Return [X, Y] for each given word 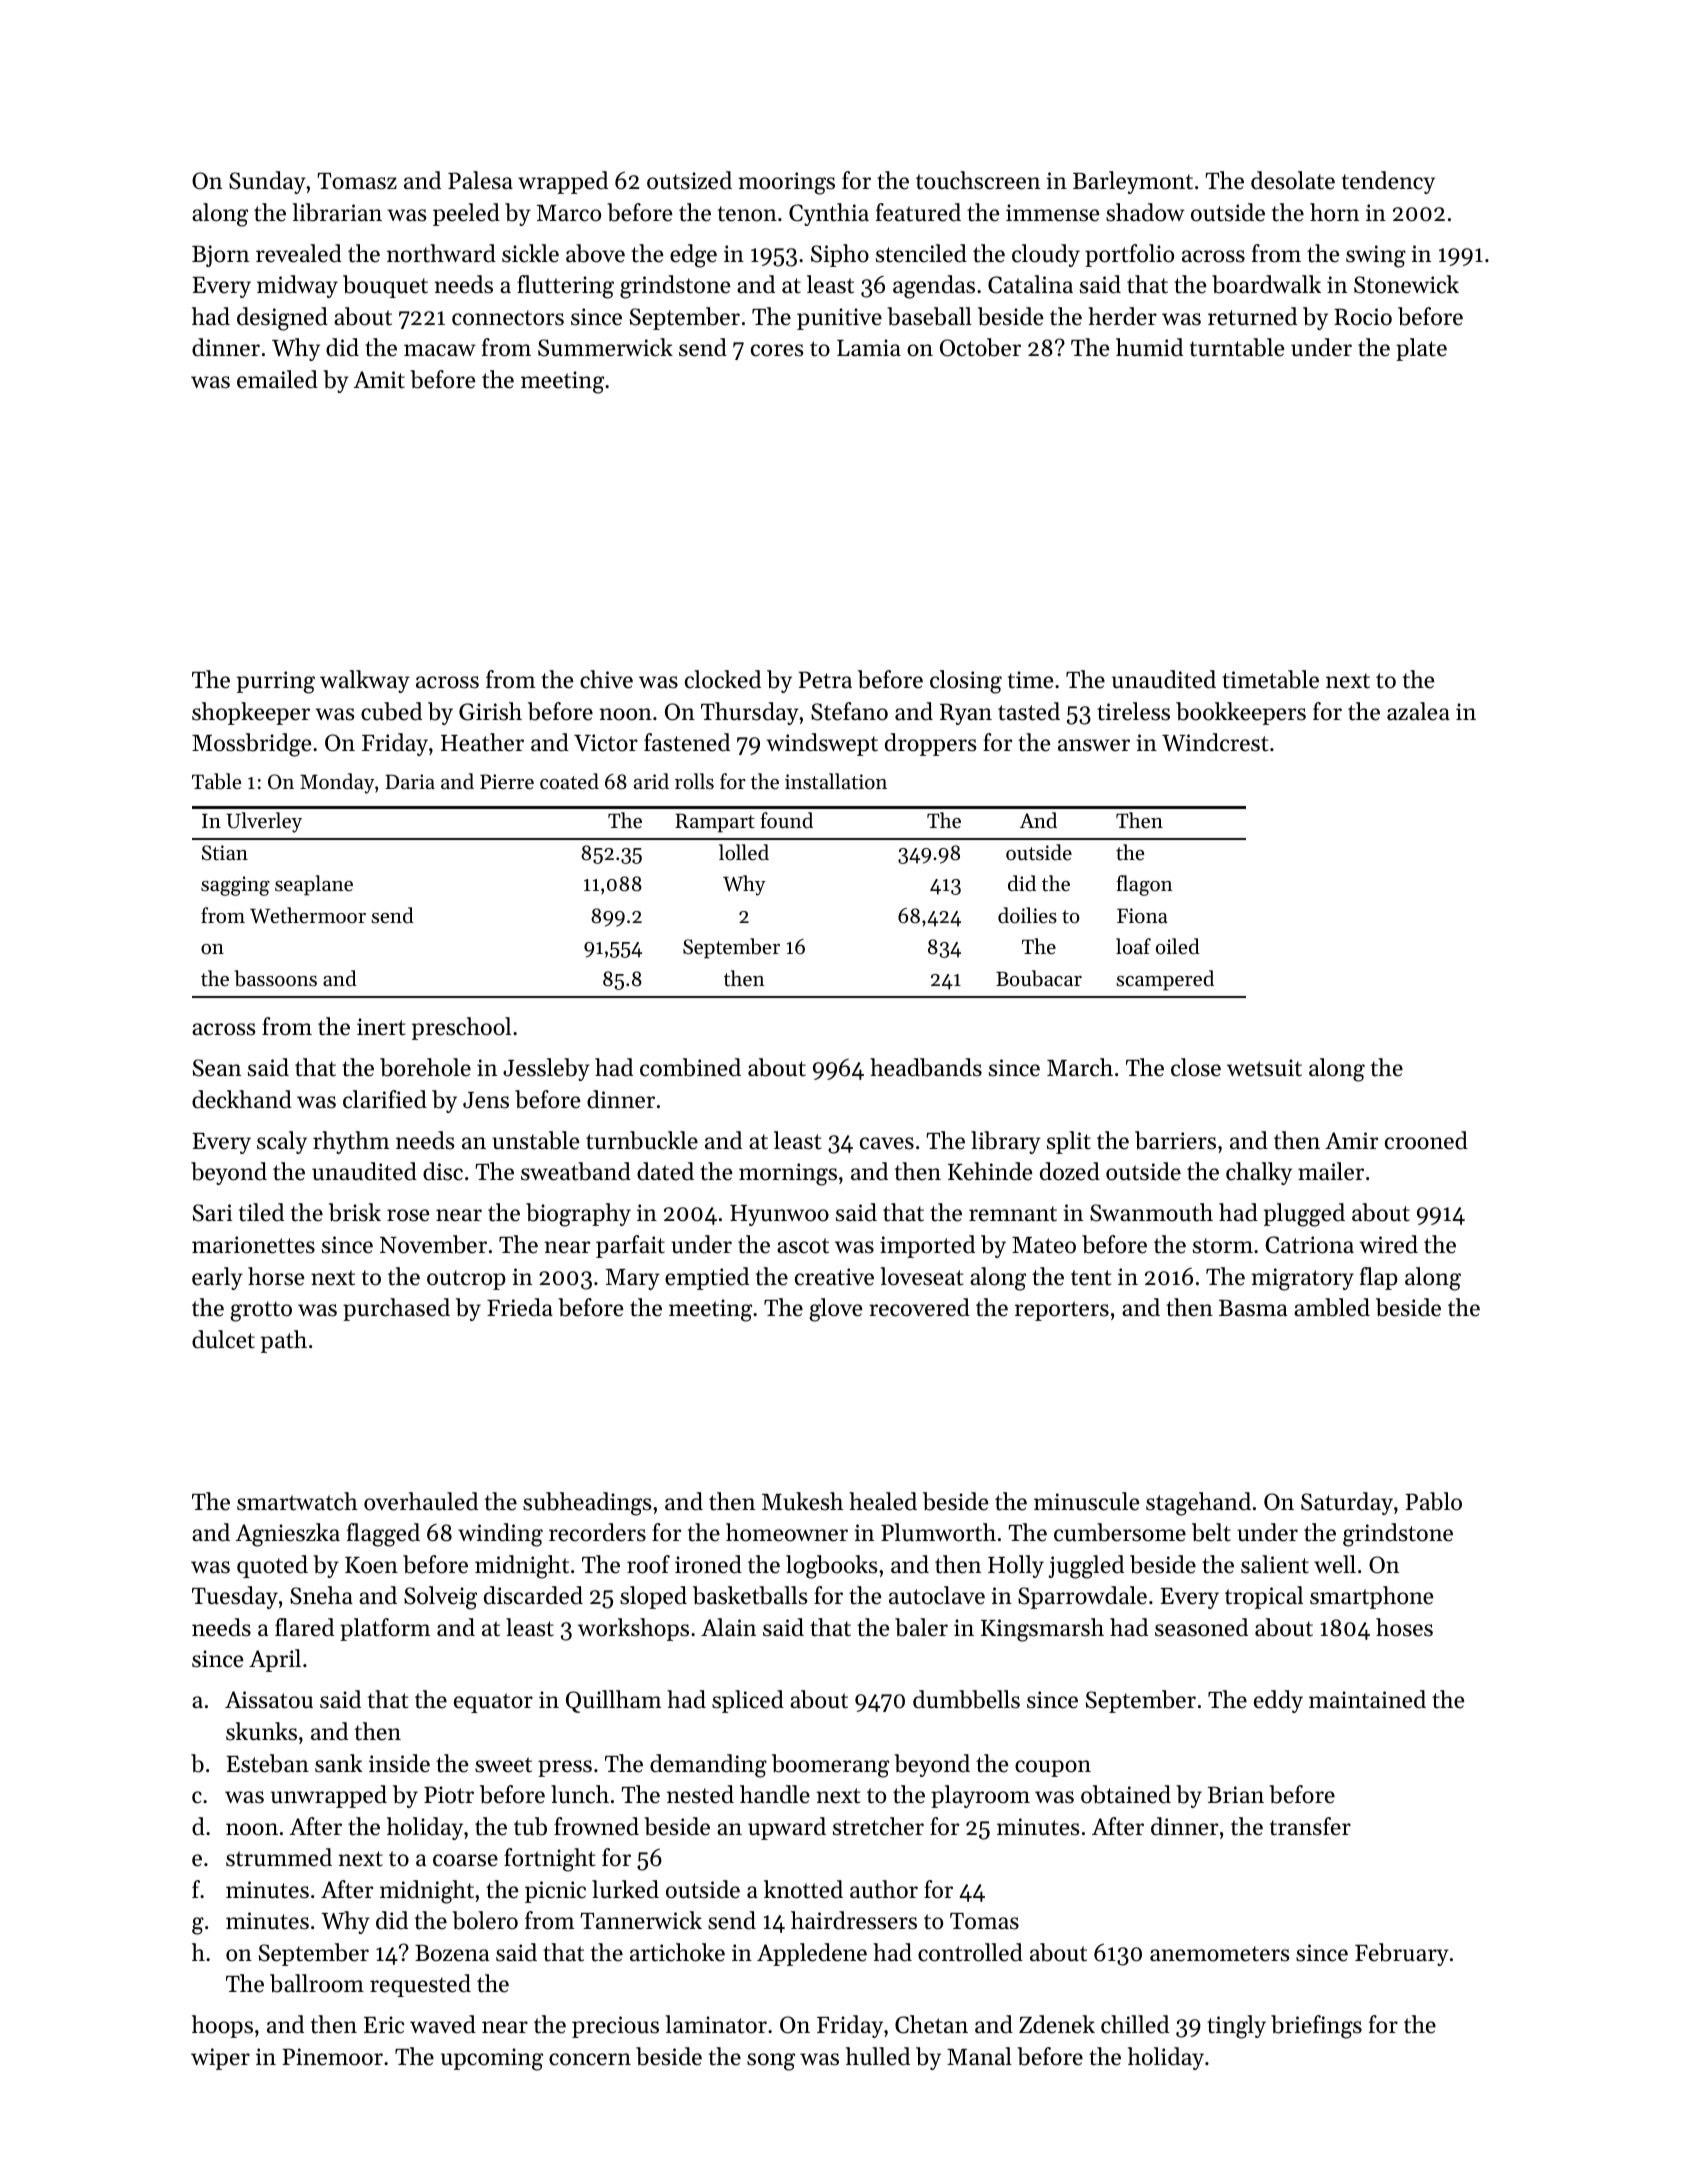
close [1196, 1067]
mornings [788, 1174]
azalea [1418, 711]
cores [777, 350]
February [1402, 1954]
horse [276, 1276]
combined [690, 1067]
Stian [225, 853]
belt [1211, 1532]
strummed [279, 1857]
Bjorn [220, 256]
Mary [633, 1279]
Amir [1351, 1140]
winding [500, 1535]
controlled [970, 1952]
